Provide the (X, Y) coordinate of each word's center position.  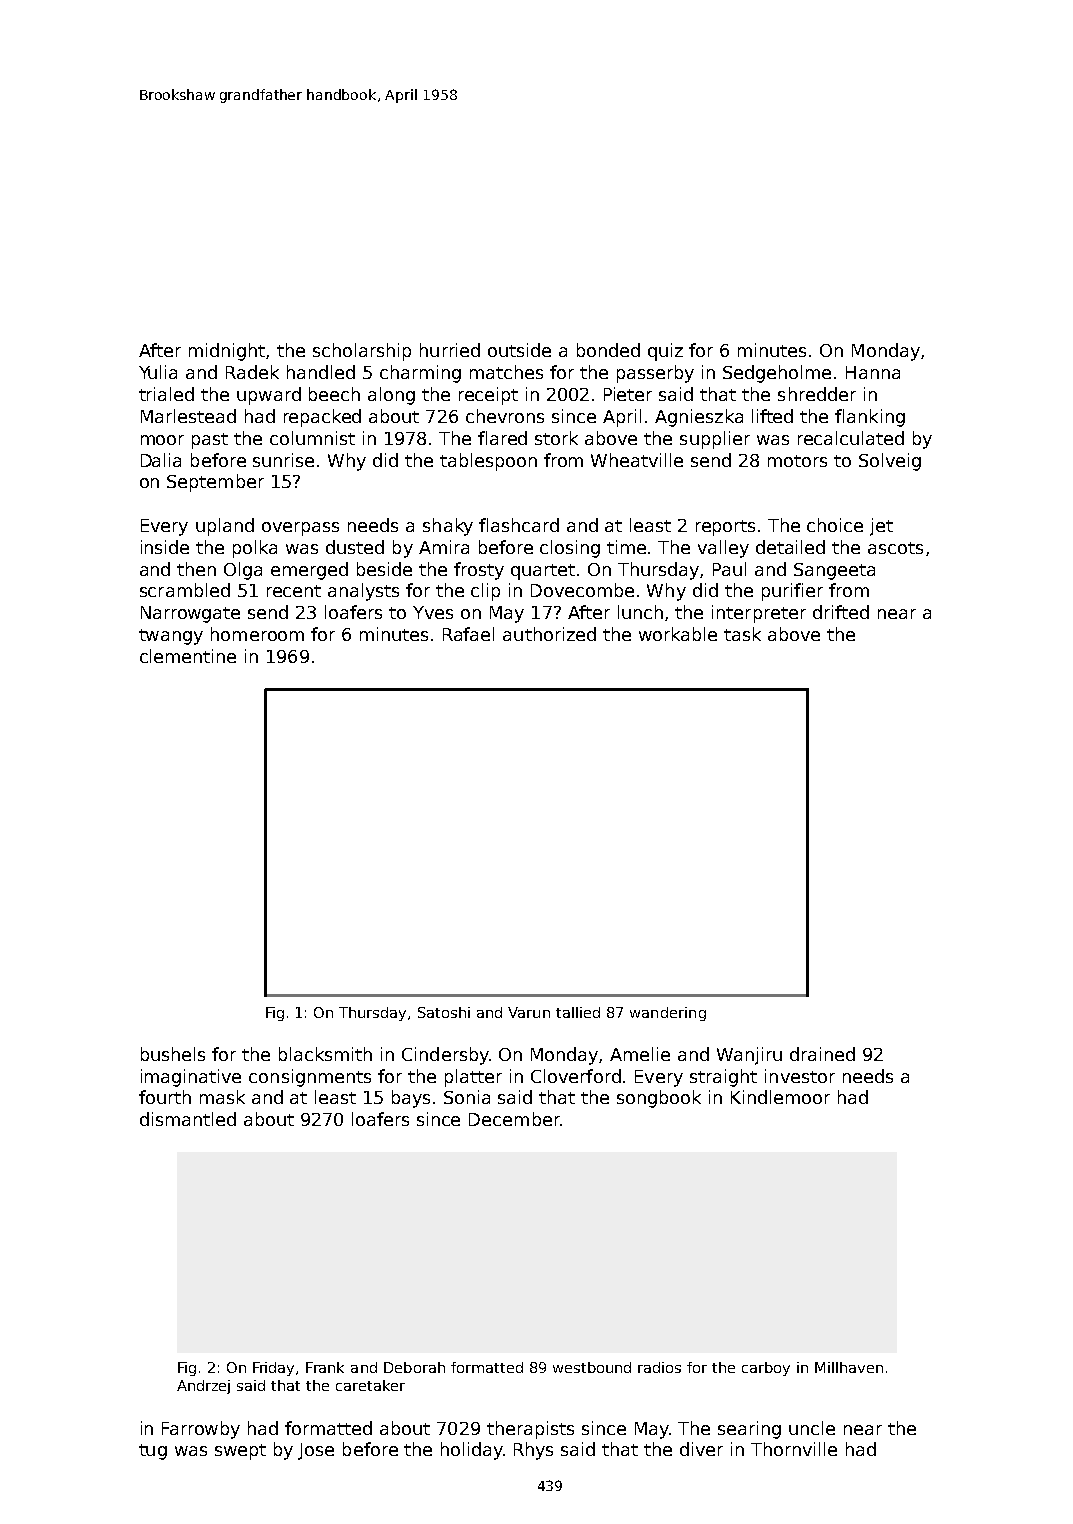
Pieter (628, 394)
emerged (309, 571)
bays (411, 1099)
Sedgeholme (777, 374)
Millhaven (849, 1367)
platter (473, 1078)
